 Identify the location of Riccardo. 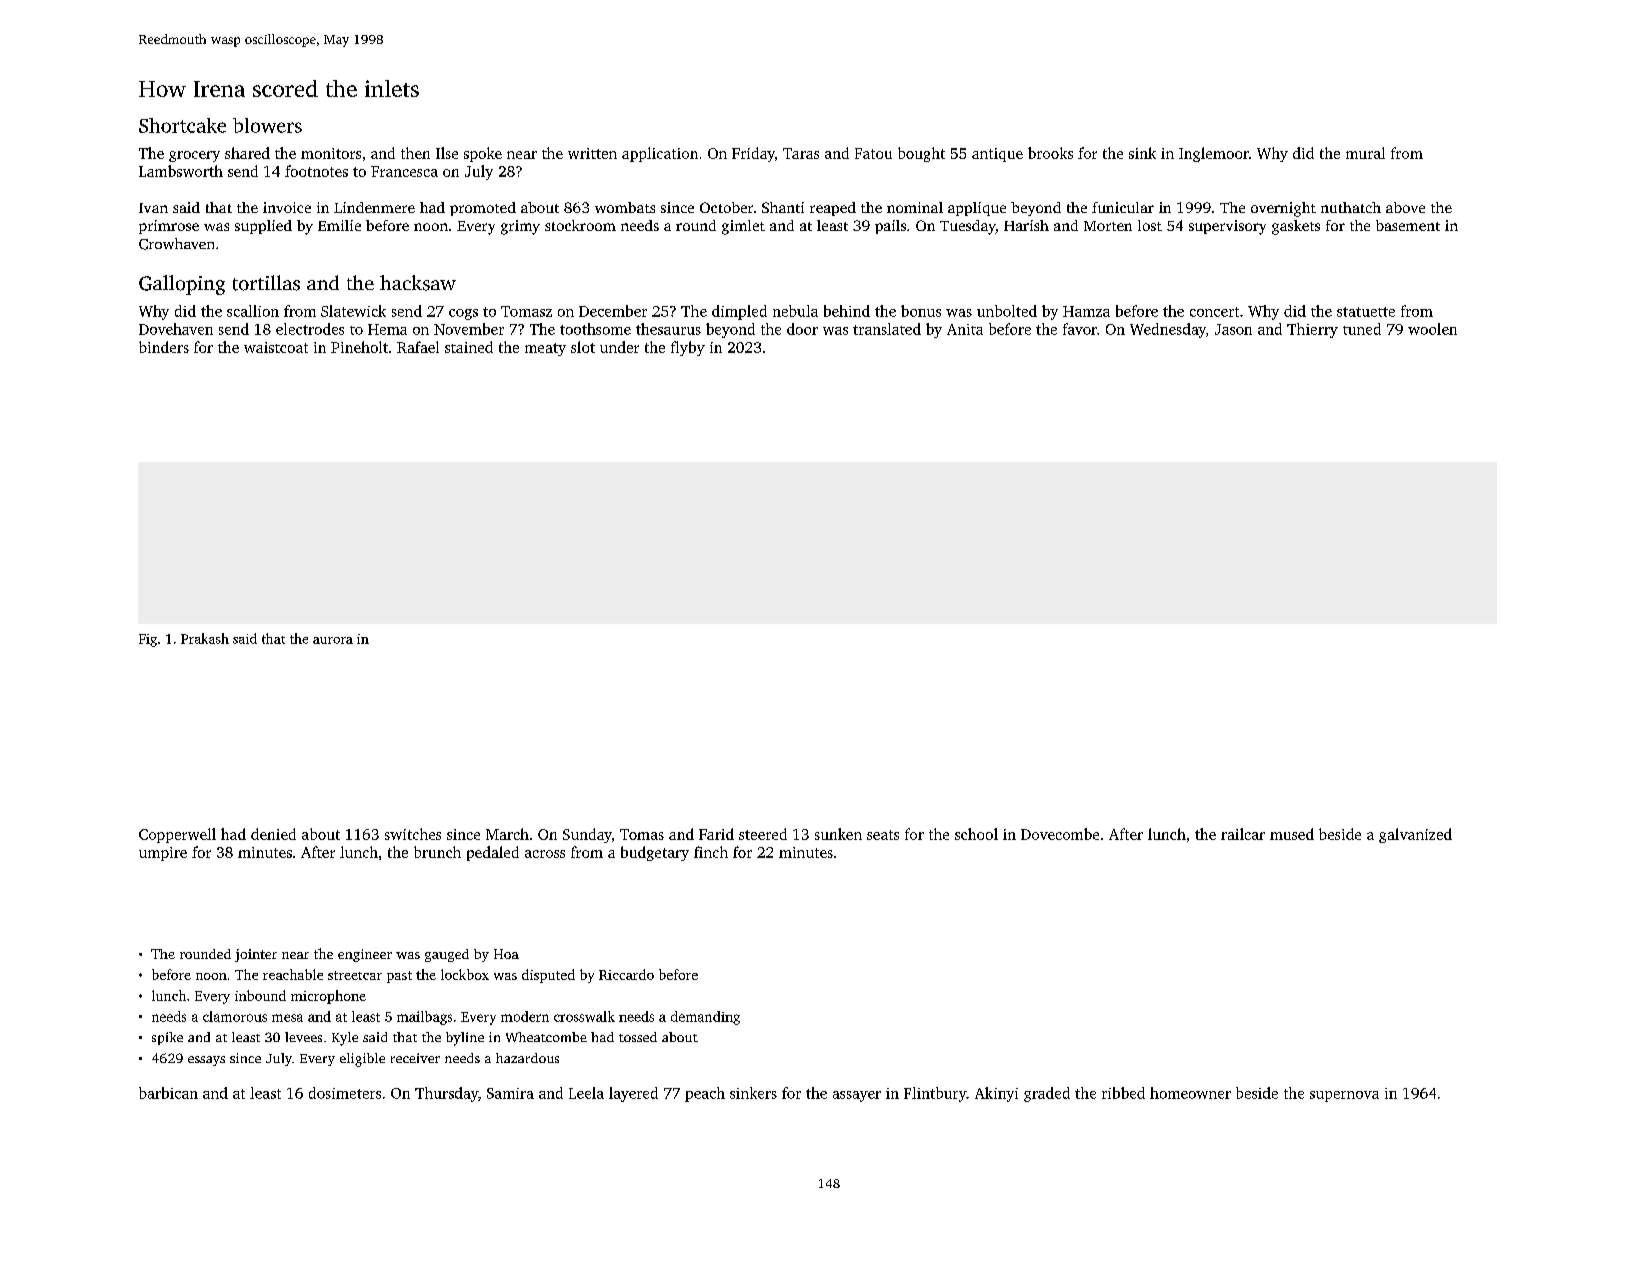
(626, 974).
